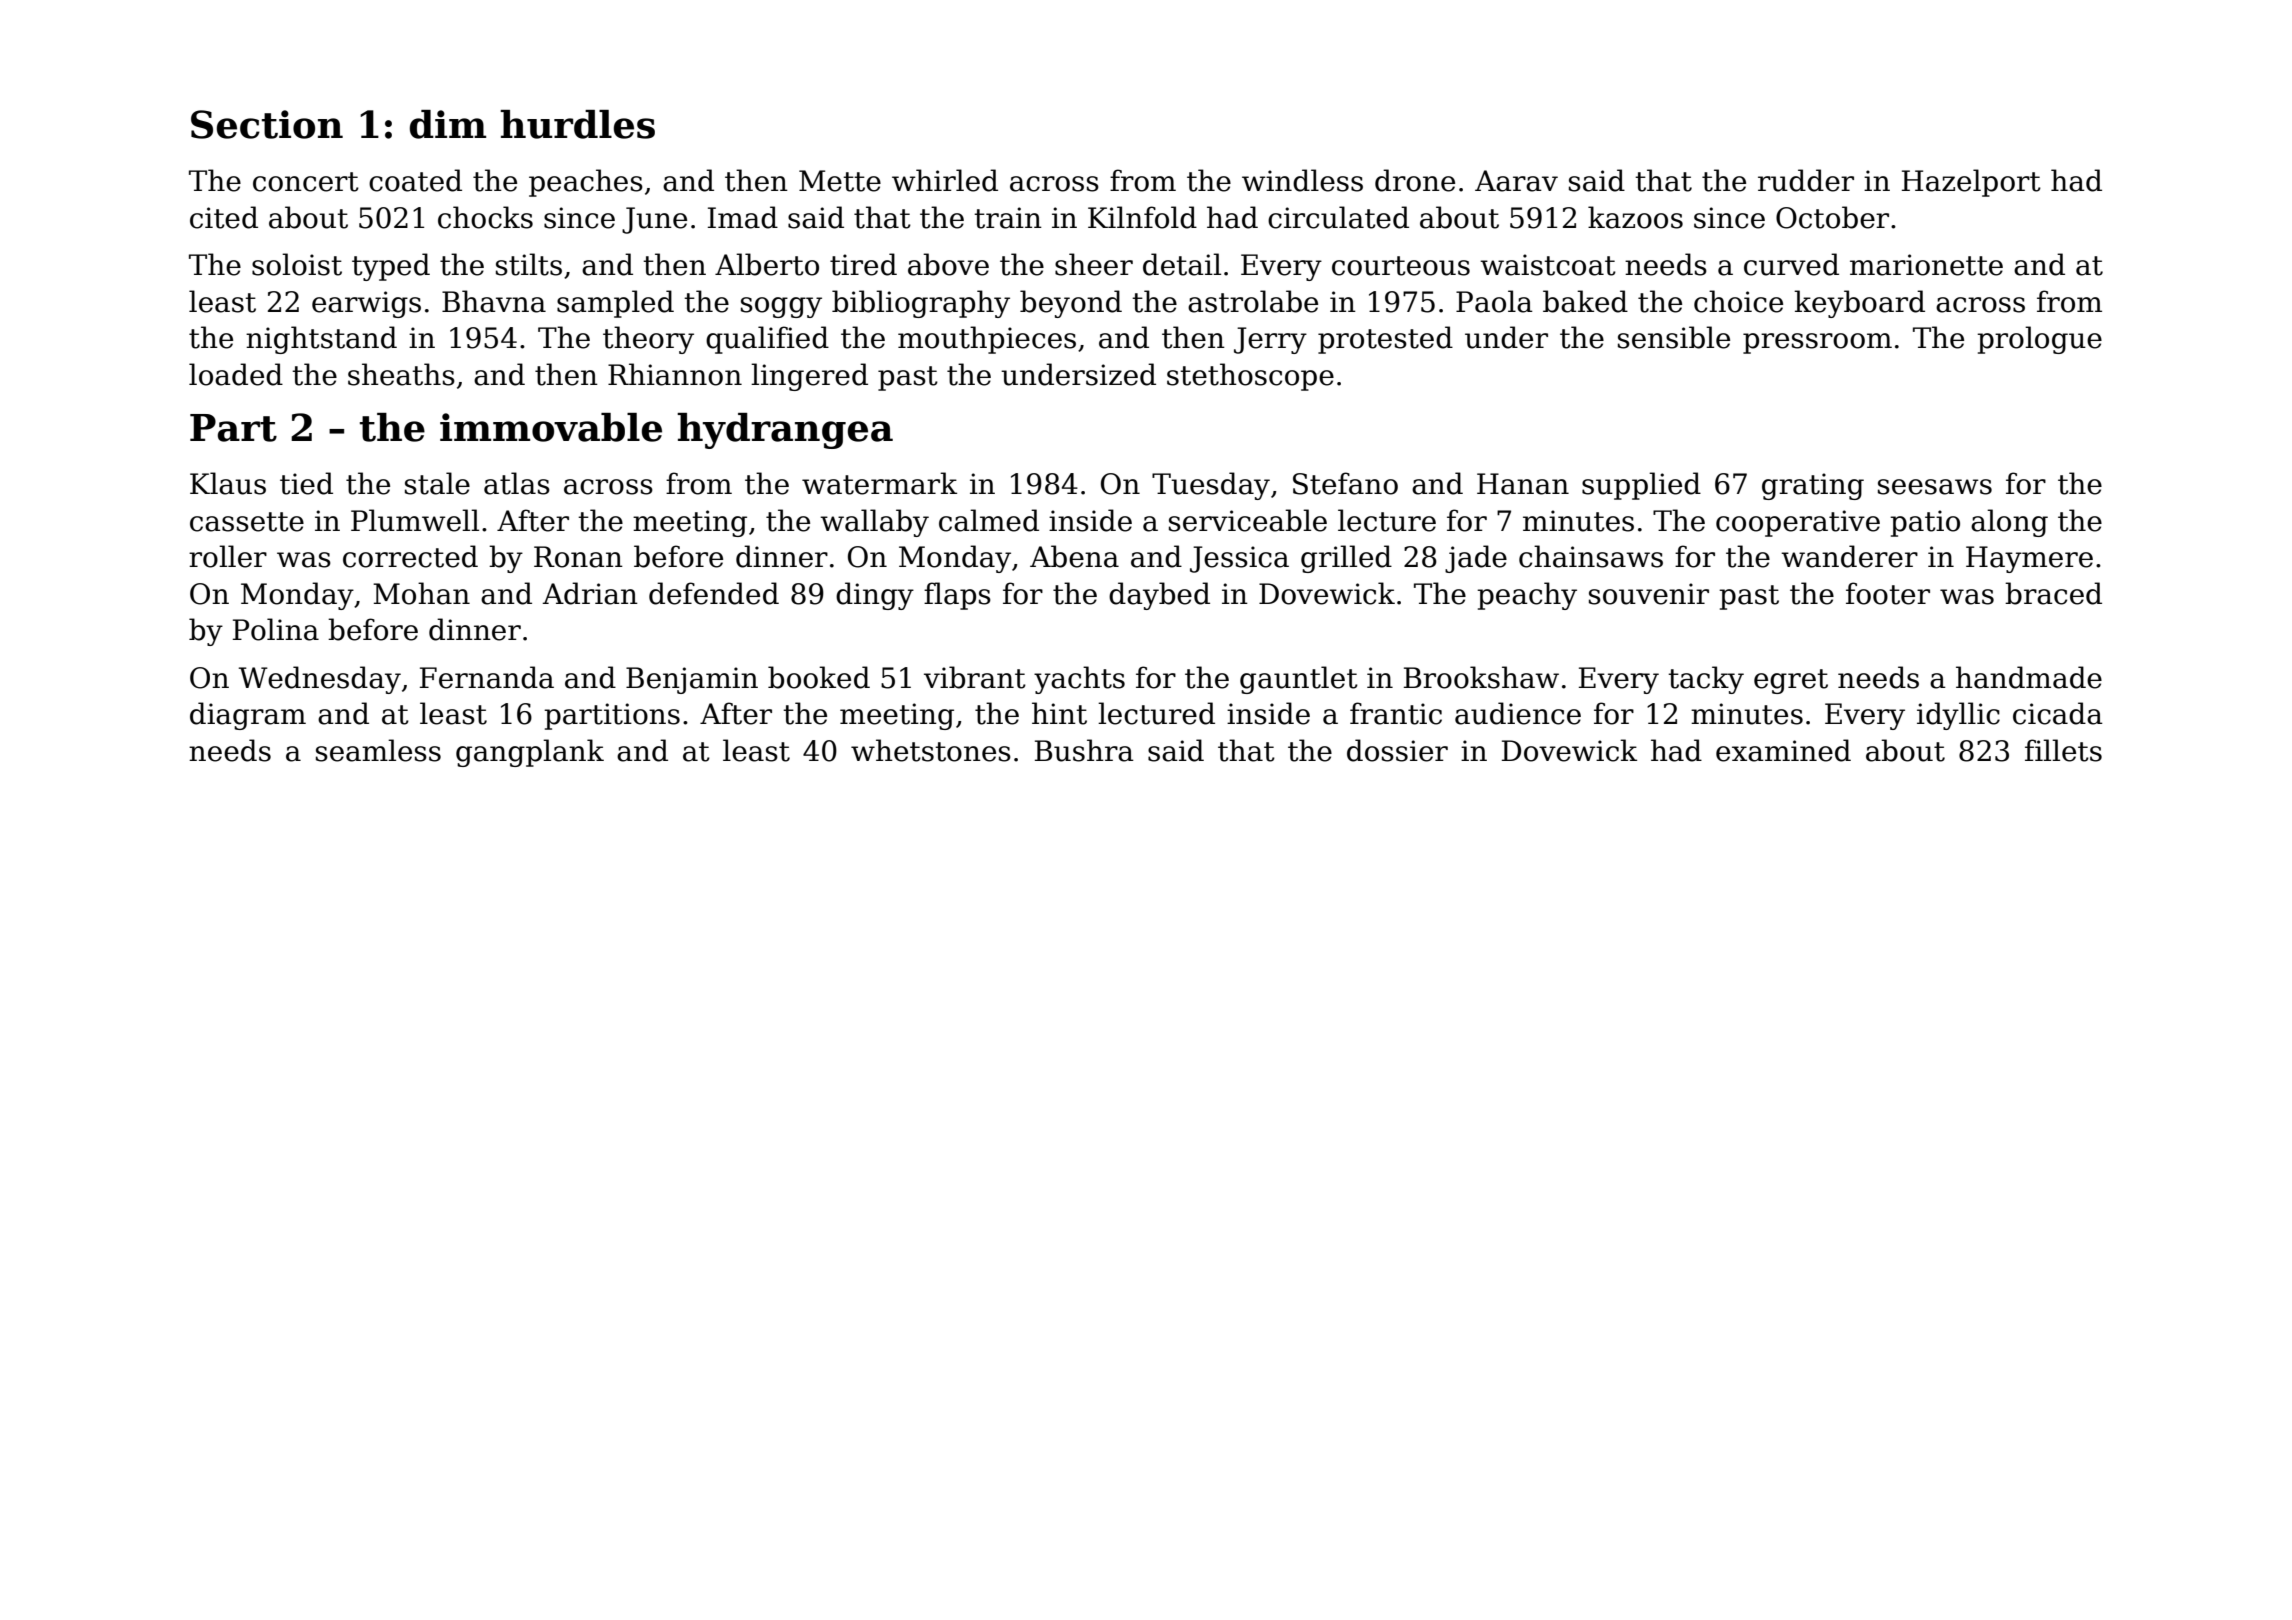 This image has width=2292, height=1620. Describe the element at coordinates (875, 596) in the image. I see `dingy` at that location.
